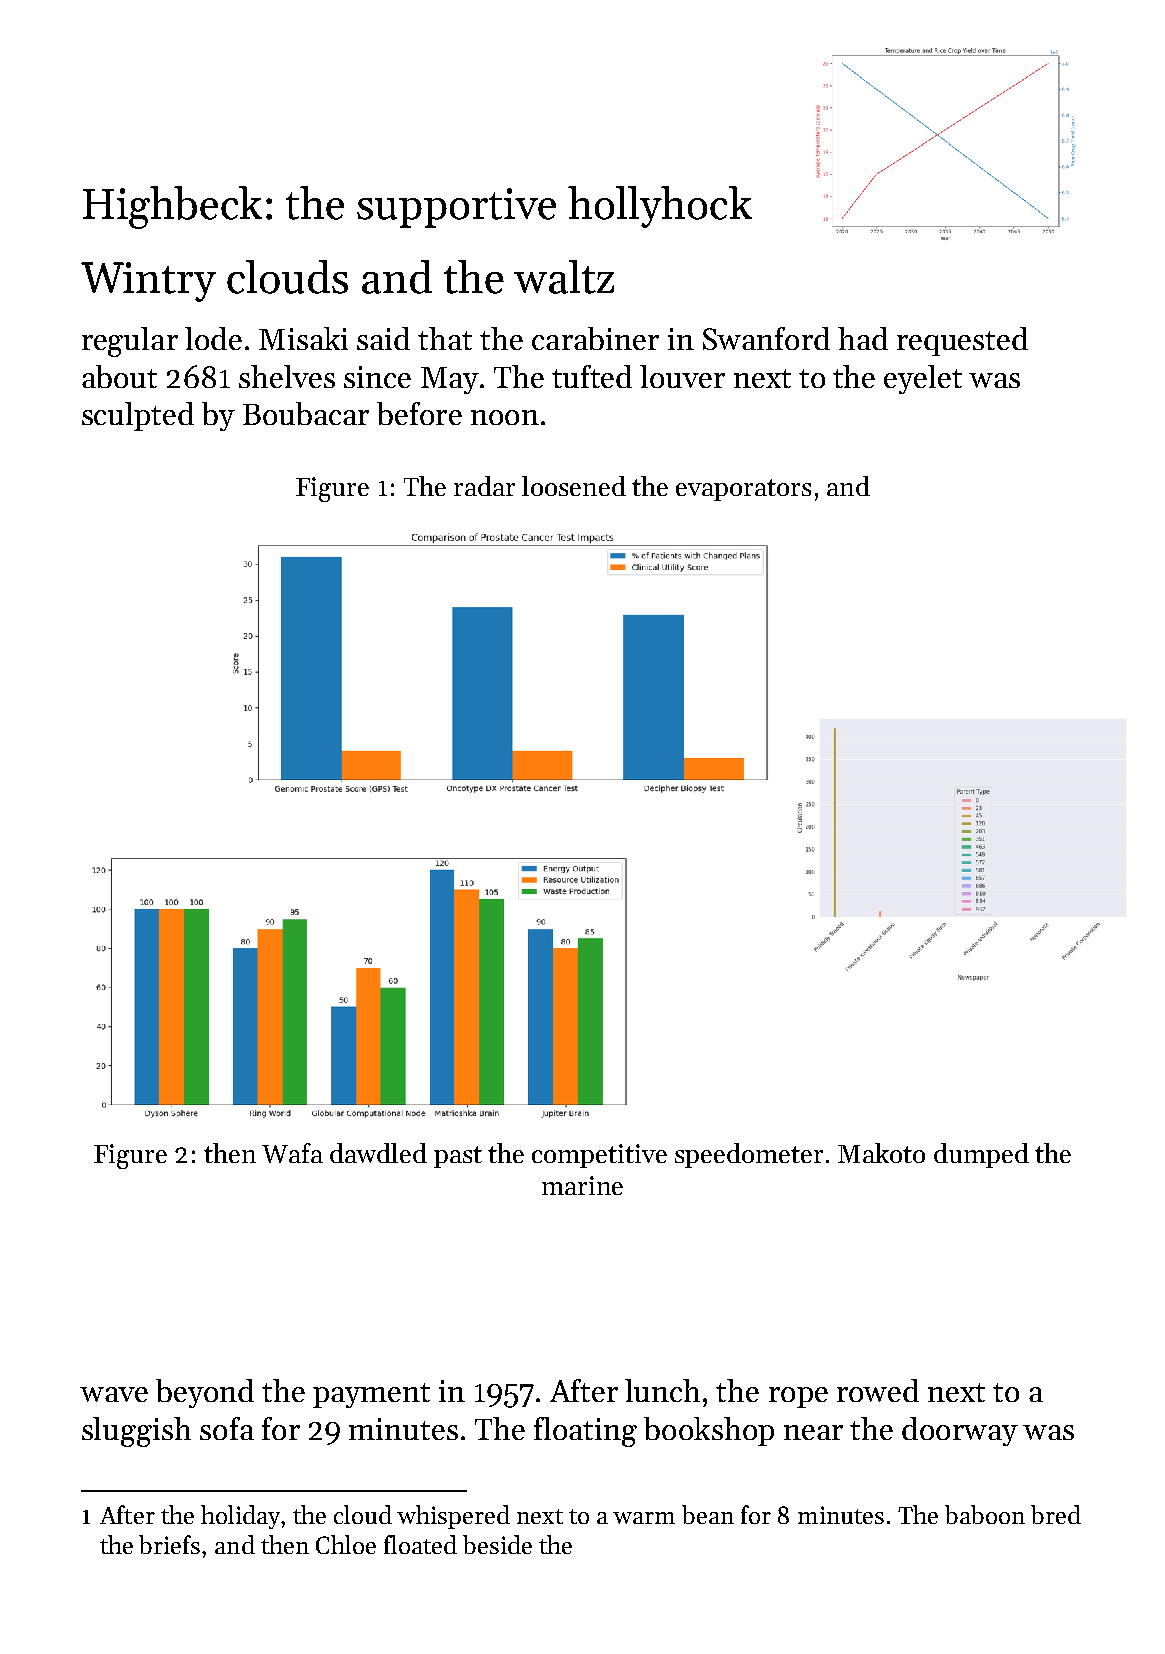 The width and height of the screenshot is (1165, 1654). What do you see at coordinates (138, 416) in the screenshot?
I see `sculpted` at bounding box center [138, 416].
